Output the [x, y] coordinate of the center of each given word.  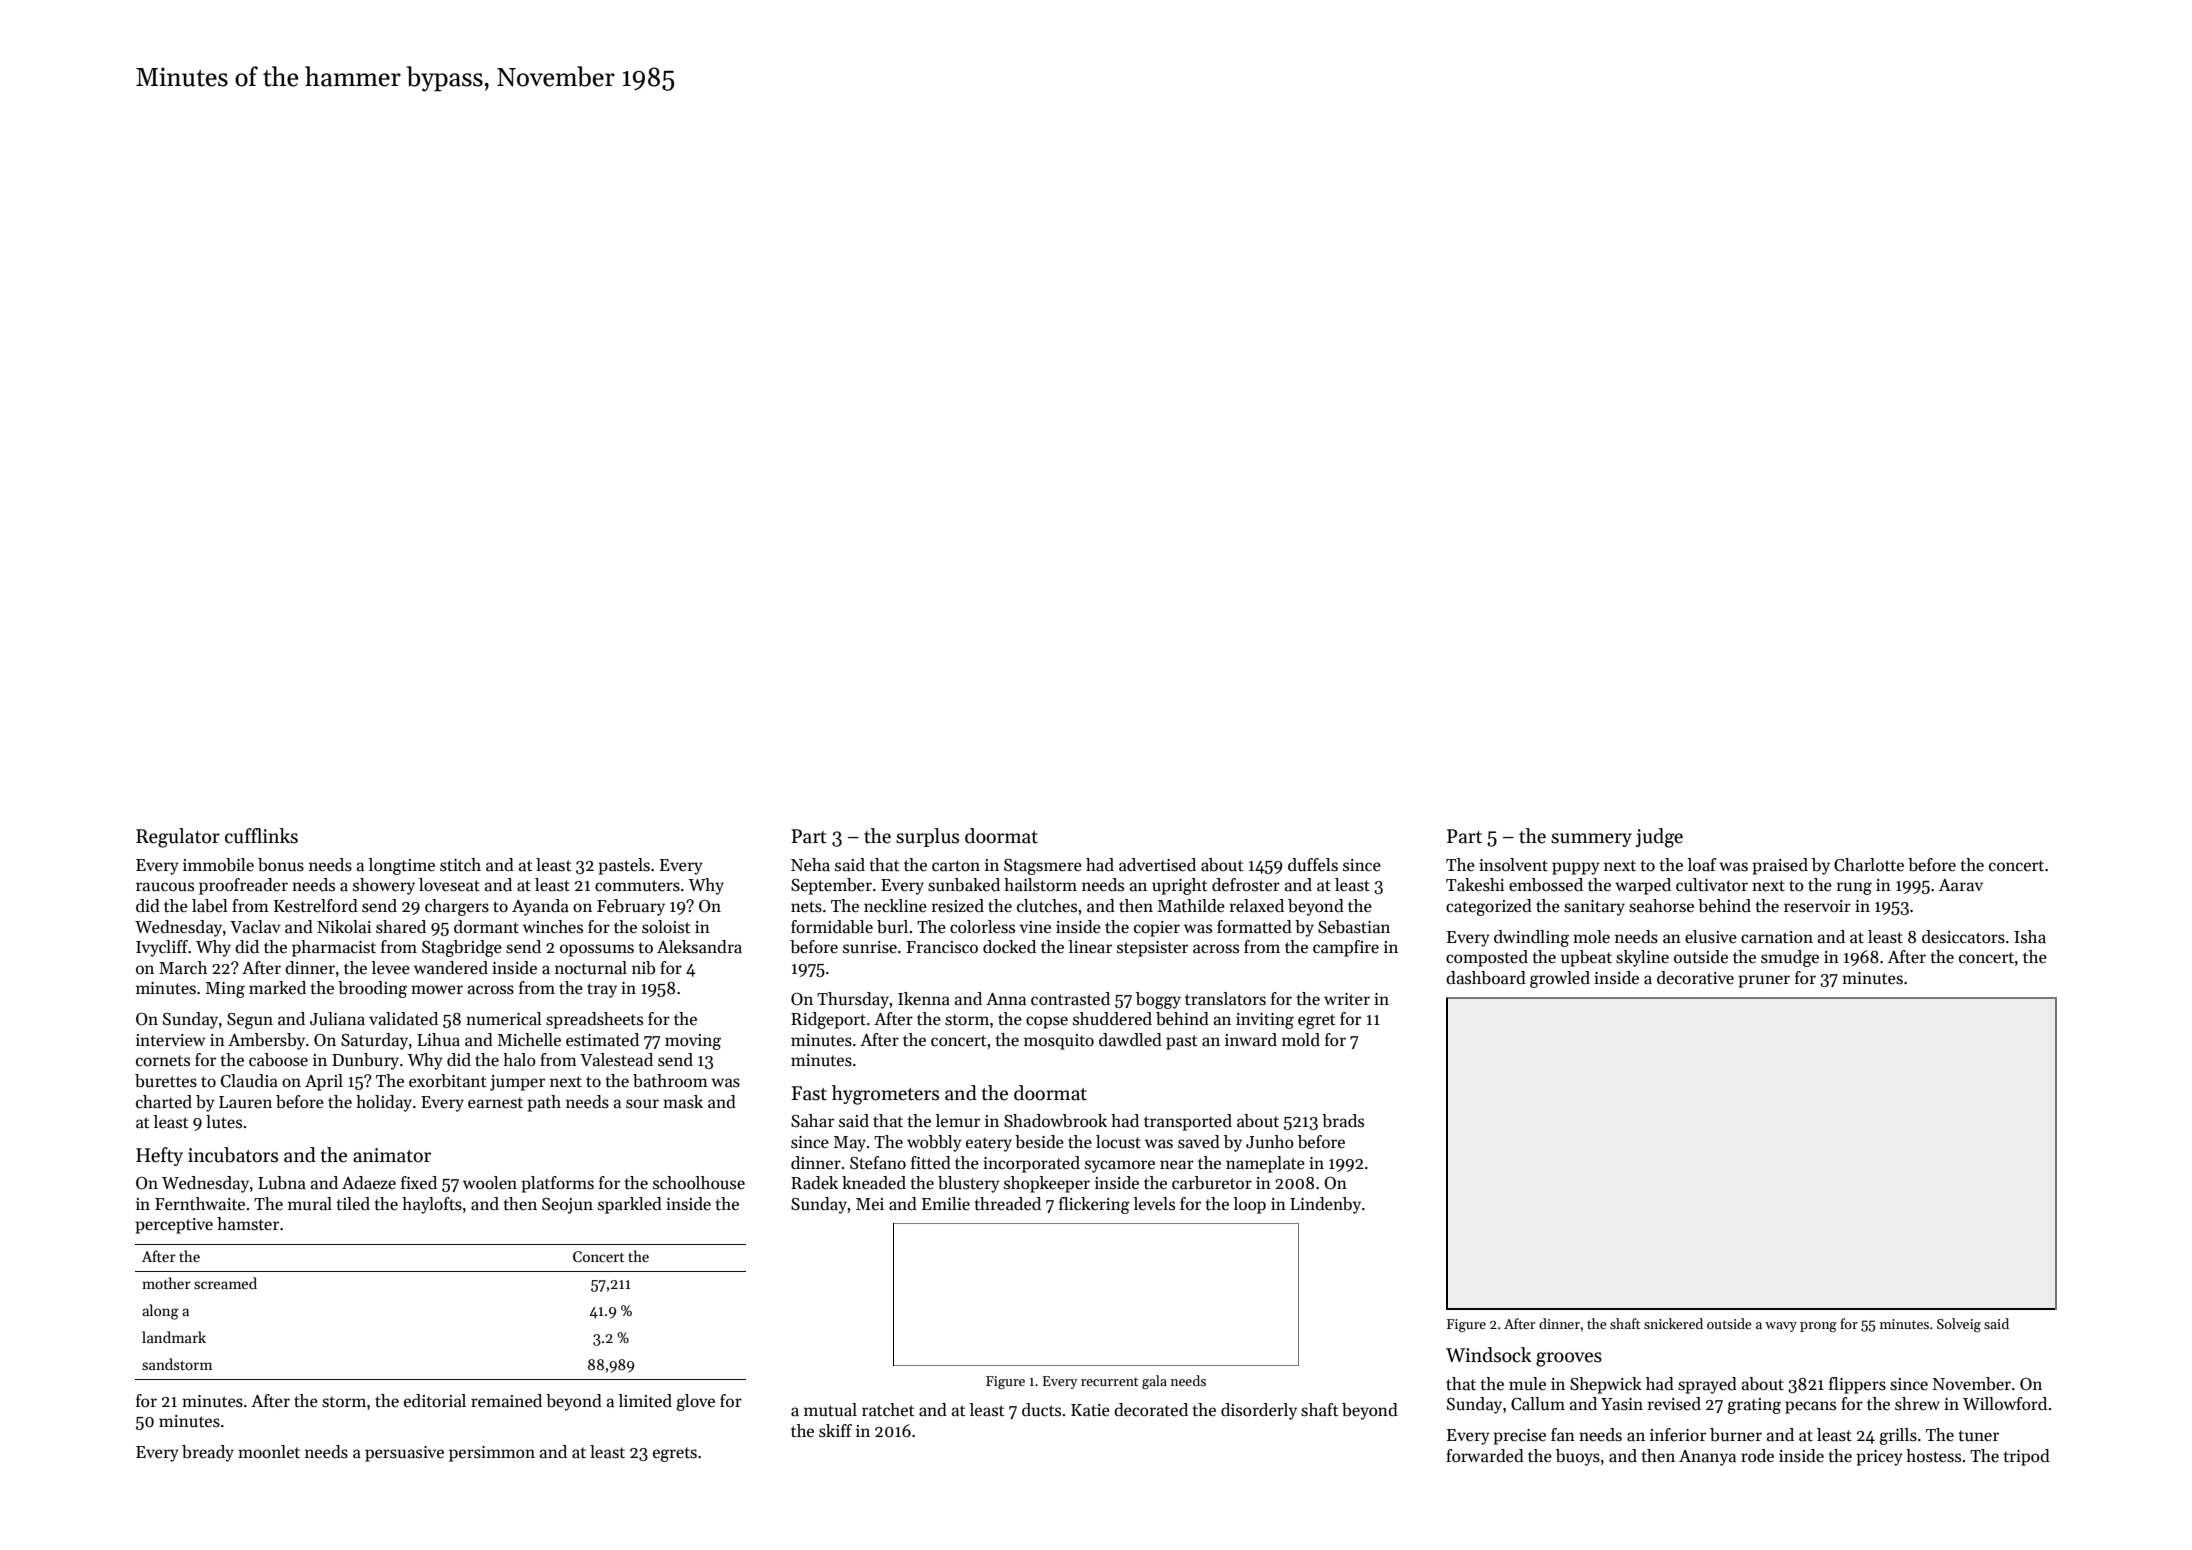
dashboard [1486, 978]
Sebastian [1354, 927]
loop [1250, 1205]
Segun [250, 1021]
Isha [2030, 936]
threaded [1008, 1204]
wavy [1781, 1327]
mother [166, 1283]
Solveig [1959, 1325]
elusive [1711, 937]
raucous [165, 887]
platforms [557, 1184]
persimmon [492, 1454]
